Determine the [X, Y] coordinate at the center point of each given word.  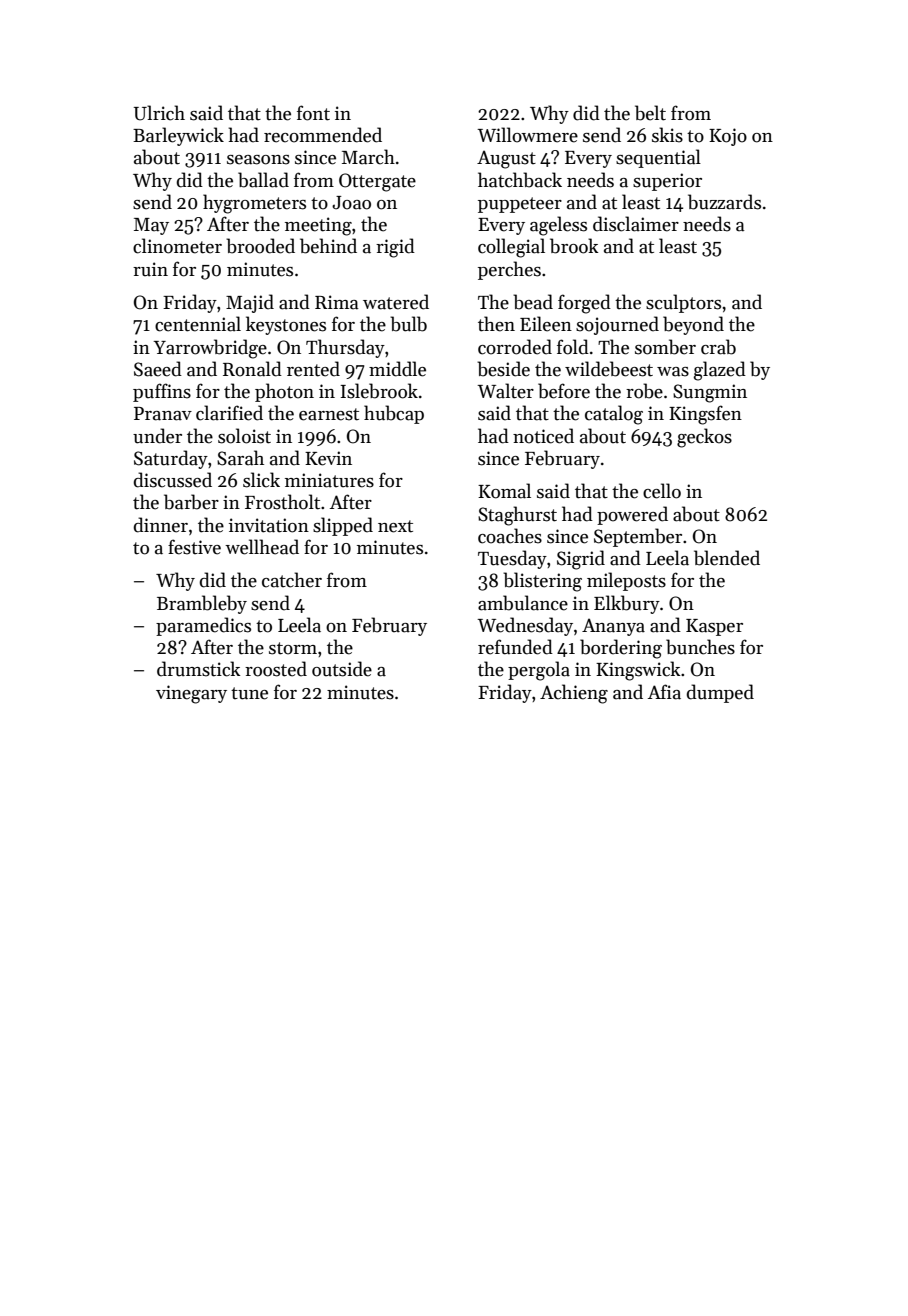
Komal [504, 491]
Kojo [728, 137]
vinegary [191, 694]
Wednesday [525, 626]
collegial [511, 248]
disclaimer [636, 224]
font [313, 113]
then [496, 324]
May [151, 226]
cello [662, 491]
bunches [700, 647]
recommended [323, 135]
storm [293, 648]
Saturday [171, 459]
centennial [198, 324]
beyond [693, 325]
